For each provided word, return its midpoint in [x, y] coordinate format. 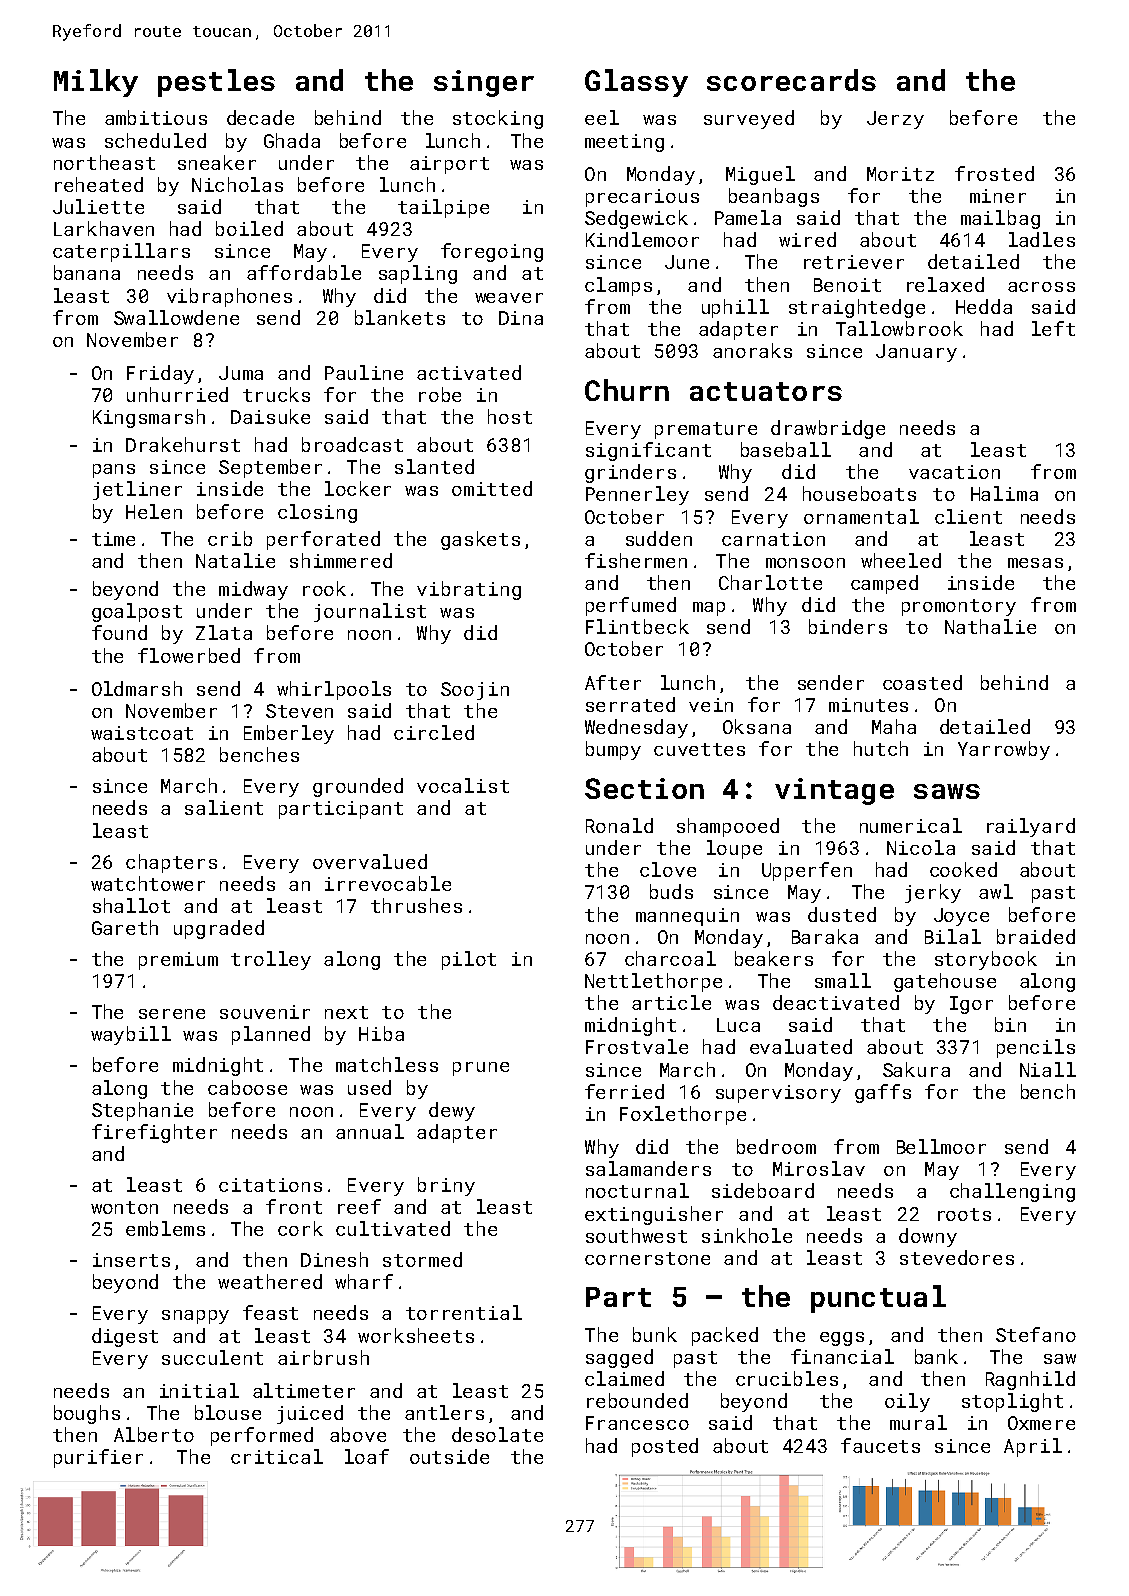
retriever [854, 262]
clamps [618, 286]
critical [277, 1456]
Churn [627, 390]
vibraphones [229, 297]
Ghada [292, 140]
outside [449, 1456]
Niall [1048, 1069]
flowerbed [189, 655]
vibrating [469, 590]
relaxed [945, 284]
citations [270, 1185]
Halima [1004, 493]
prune [481, 1069]
